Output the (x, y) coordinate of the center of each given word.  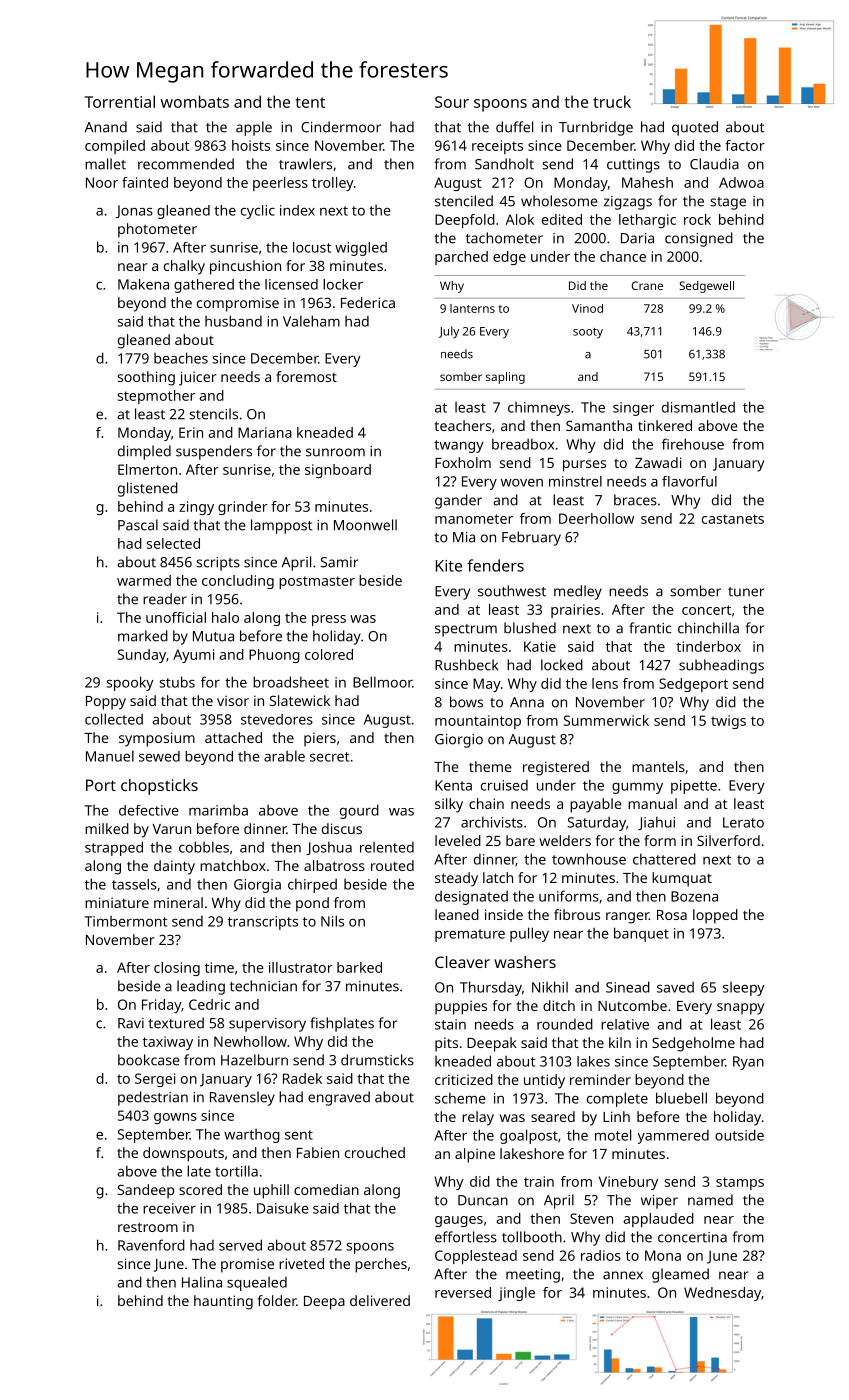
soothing (146, 378)
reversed (463, 1292)
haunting (223, 1302)
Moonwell (365, 525)
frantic (650, 628)
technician (263, 986)
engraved (339, 1098)
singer (633, 409)
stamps (740, 1183)
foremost (306, 376)
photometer (157, 230)
